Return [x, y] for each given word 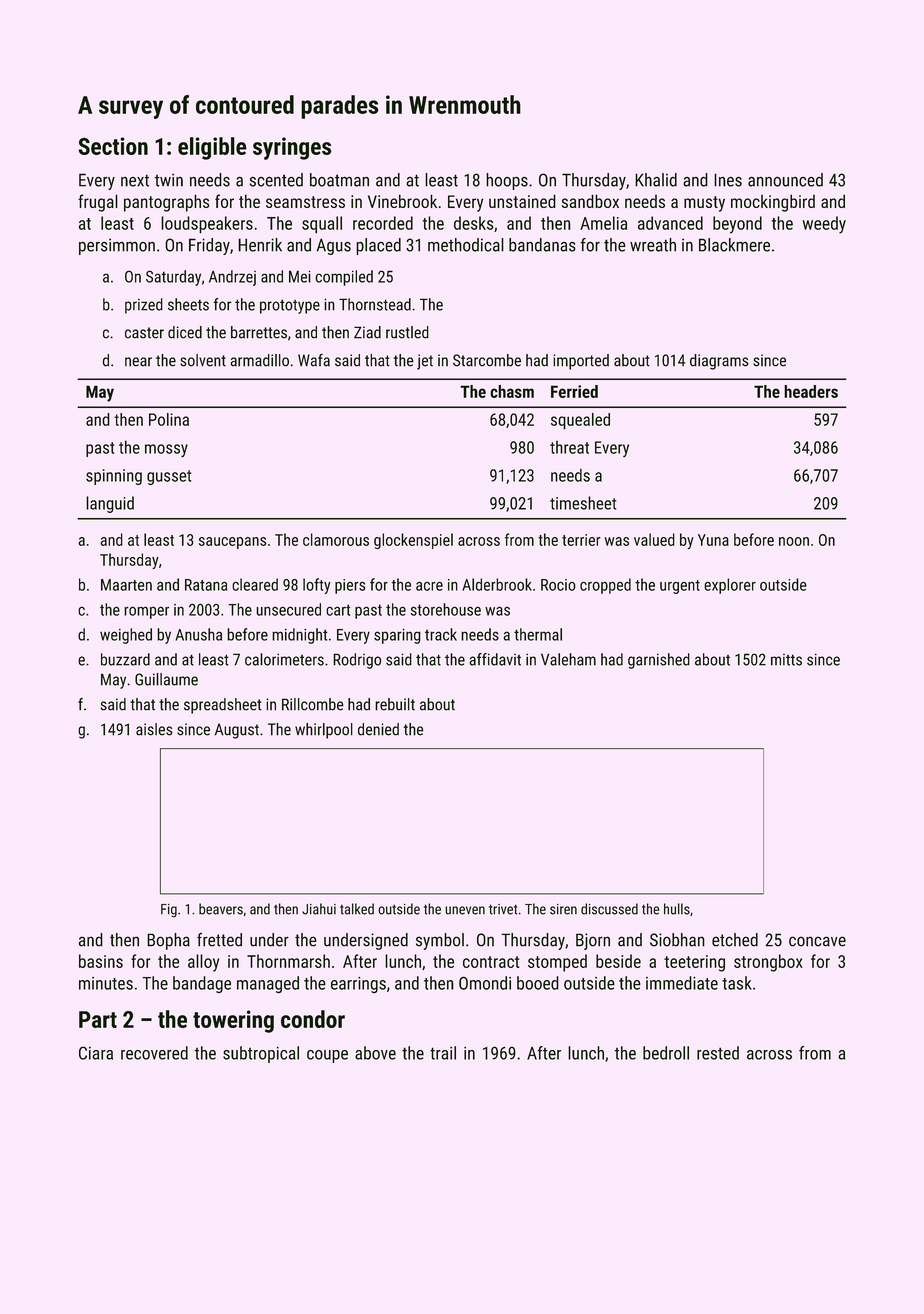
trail [443, 1053]
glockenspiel [413, 541]
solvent [203, 360]
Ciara [96, 1053]
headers [811, 391]
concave [817, 941]
